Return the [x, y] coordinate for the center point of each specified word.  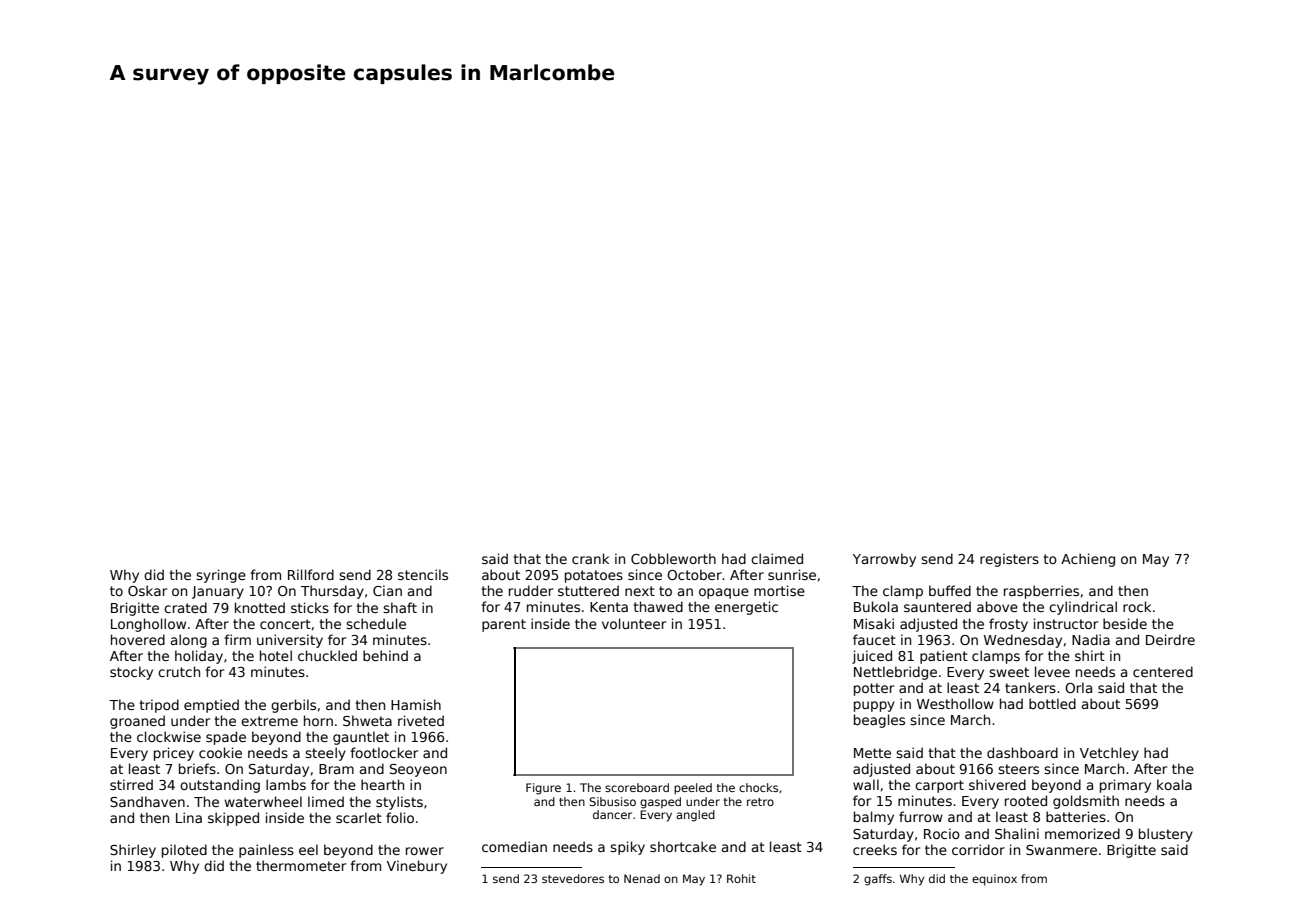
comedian [514, 846]
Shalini [1017, 833]
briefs [197, 768]
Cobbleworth [673, 558]
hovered [138, 639]
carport [939, 786]
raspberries [1041, 592]
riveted [421, 720]
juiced [872, 657]
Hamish [416, 704]
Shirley [133, 851]
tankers [1030, 687]
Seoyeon [418, 770]
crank [590, 558]
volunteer [634, 623]
